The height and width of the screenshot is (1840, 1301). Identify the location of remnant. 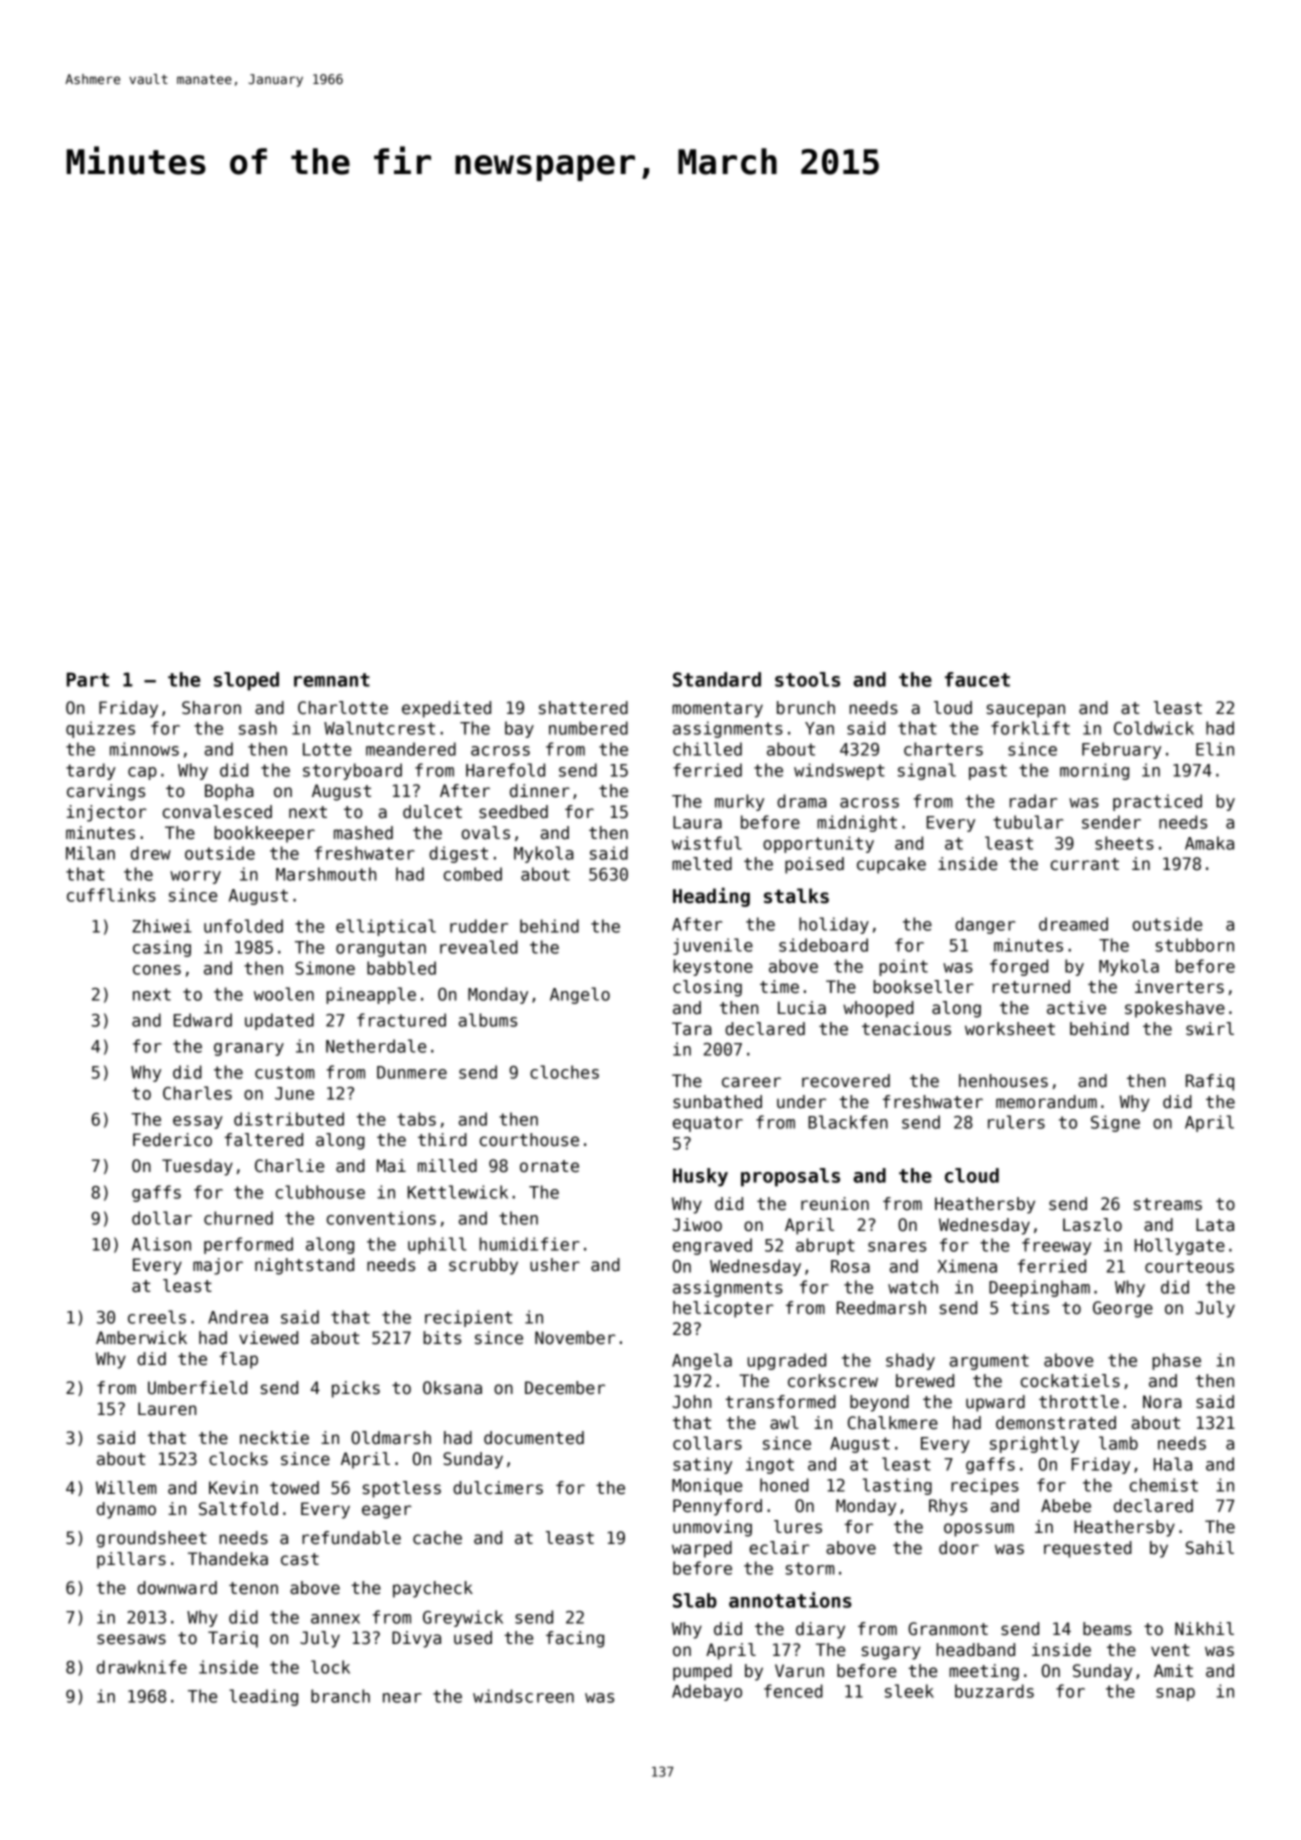
(332, 680).
